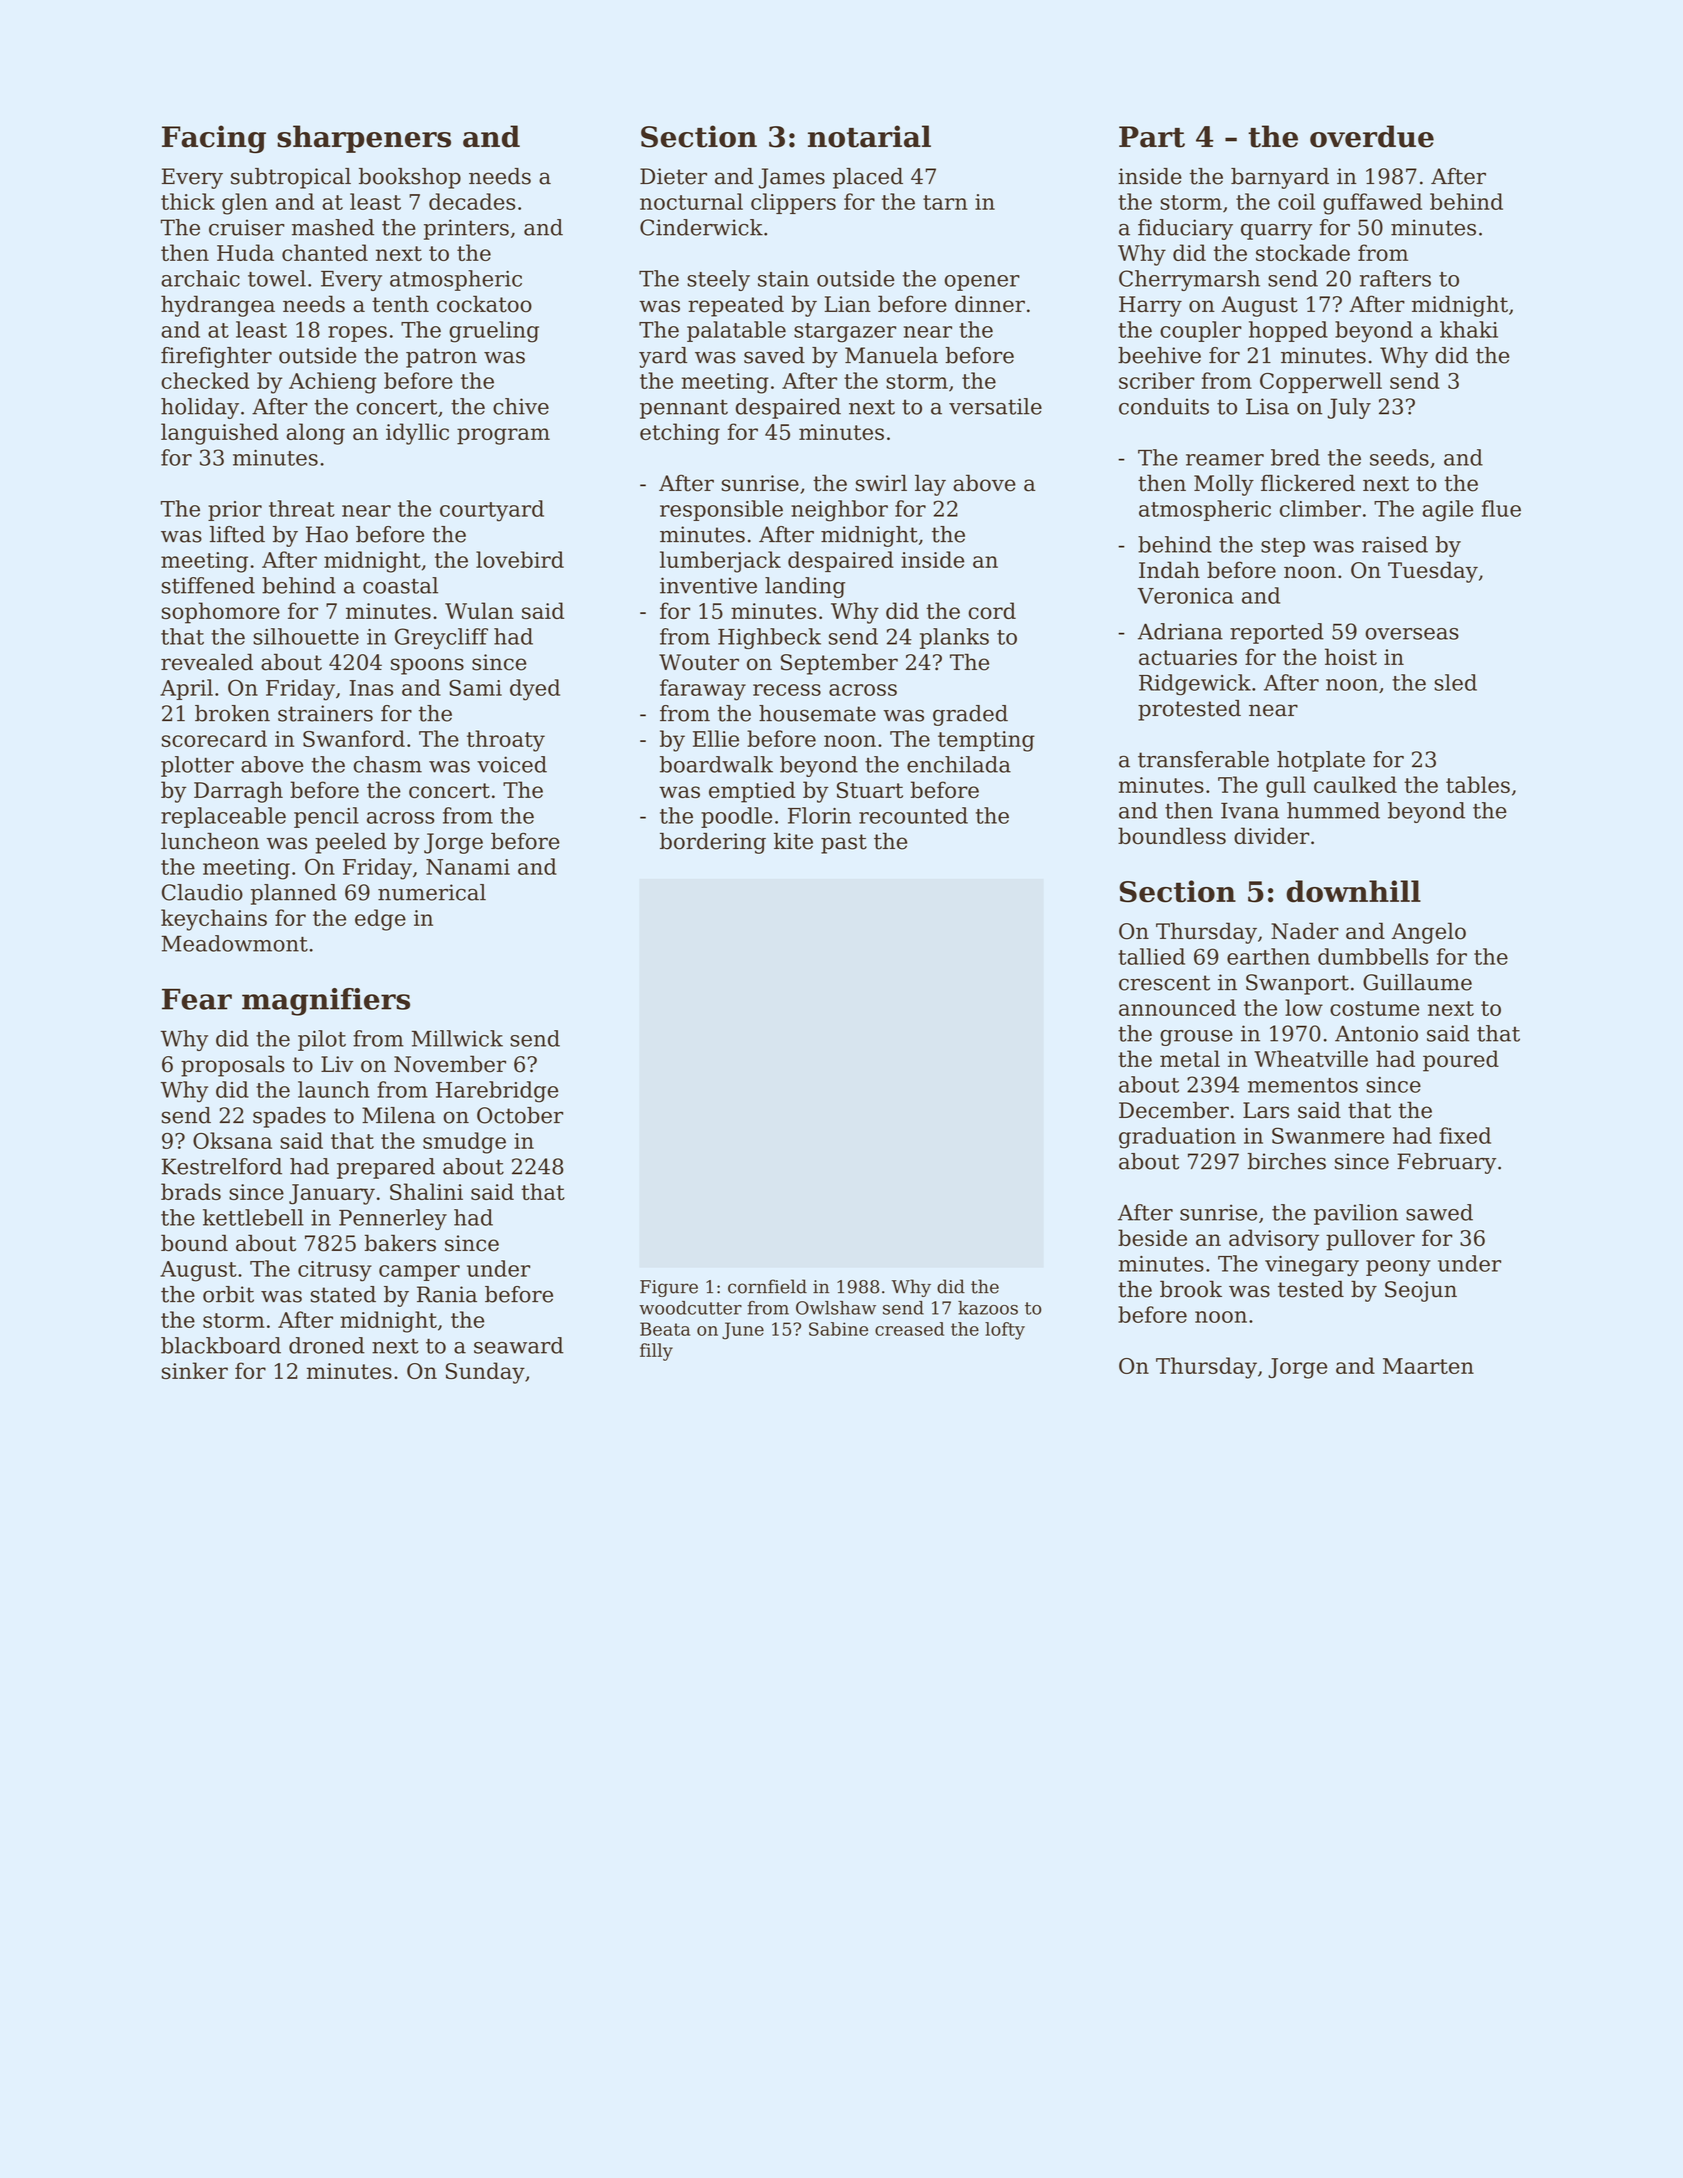 The width and height of the screenshot is (1683, 2178). I want to click on cornfield, so click(767, 1286).
